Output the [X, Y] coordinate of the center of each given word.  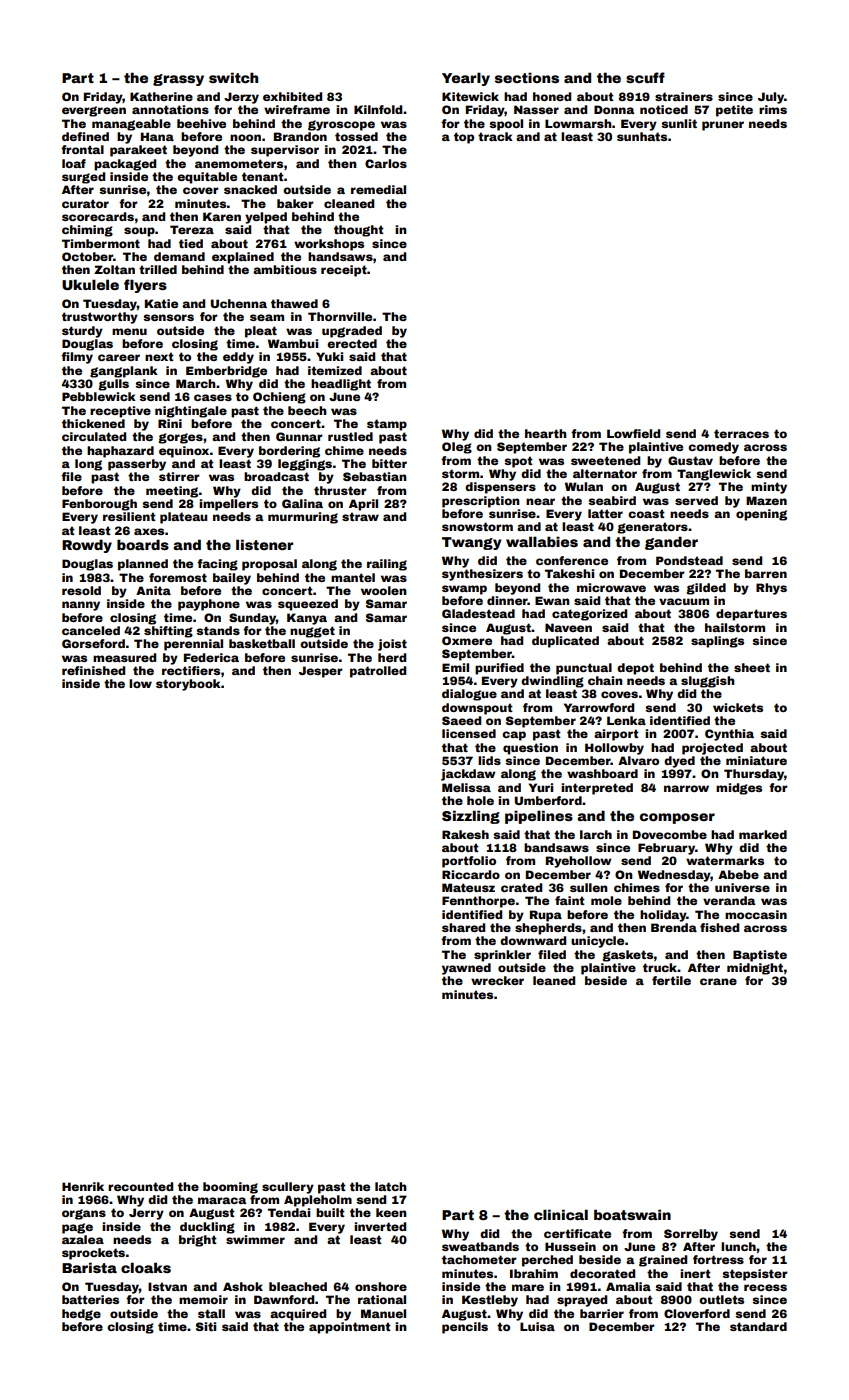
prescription [481, 502]
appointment [350, 1328]
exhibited [292, 96]
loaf [74, 163]
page [77, 1228]
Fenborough [99, 505]
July [771, 98]
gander [671, 543]
